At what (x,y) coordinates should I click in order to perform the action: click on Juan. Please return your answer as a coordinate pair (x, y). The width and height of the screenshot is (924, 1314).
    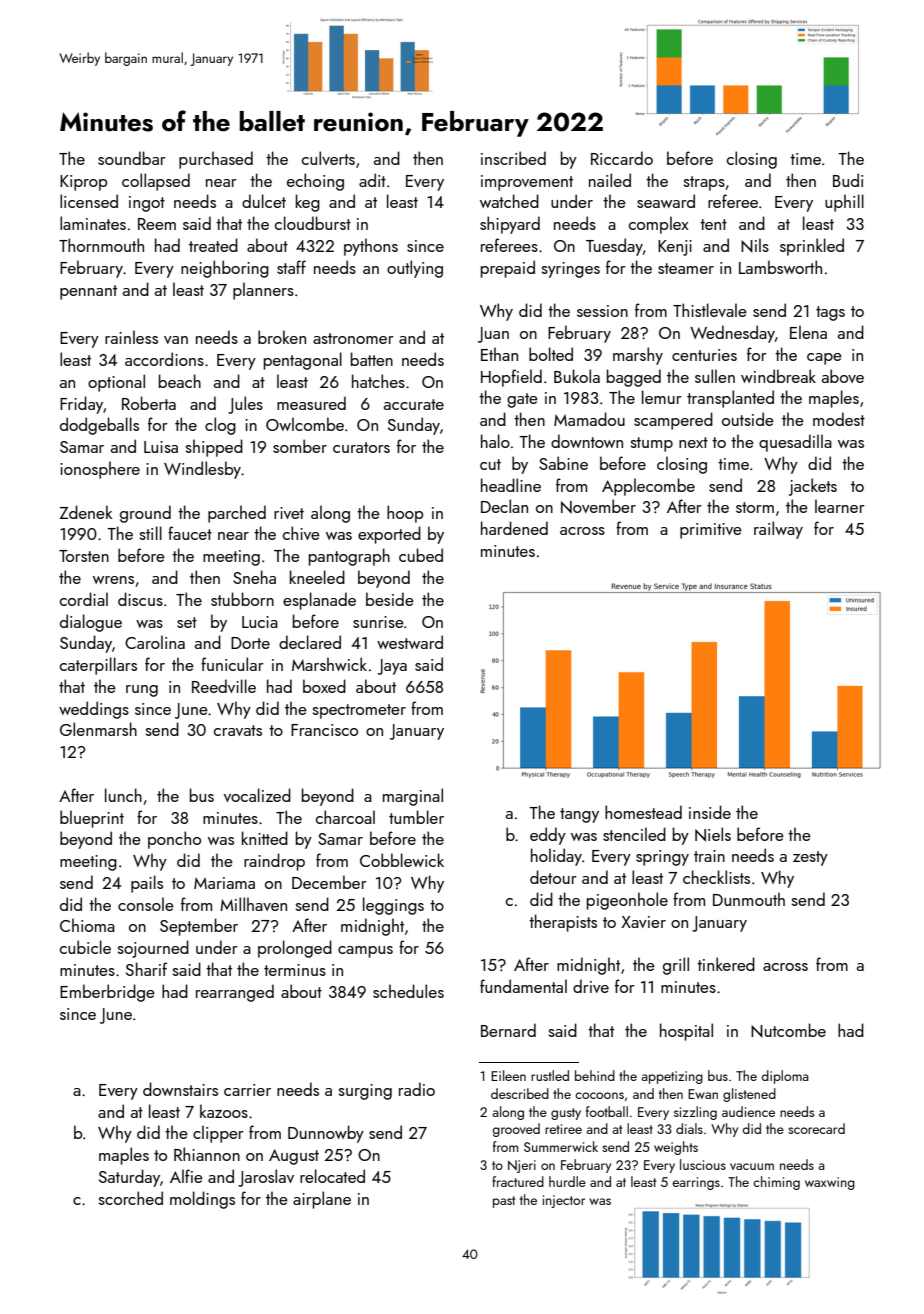
    Looking at the image, I should click on (493, 335).
